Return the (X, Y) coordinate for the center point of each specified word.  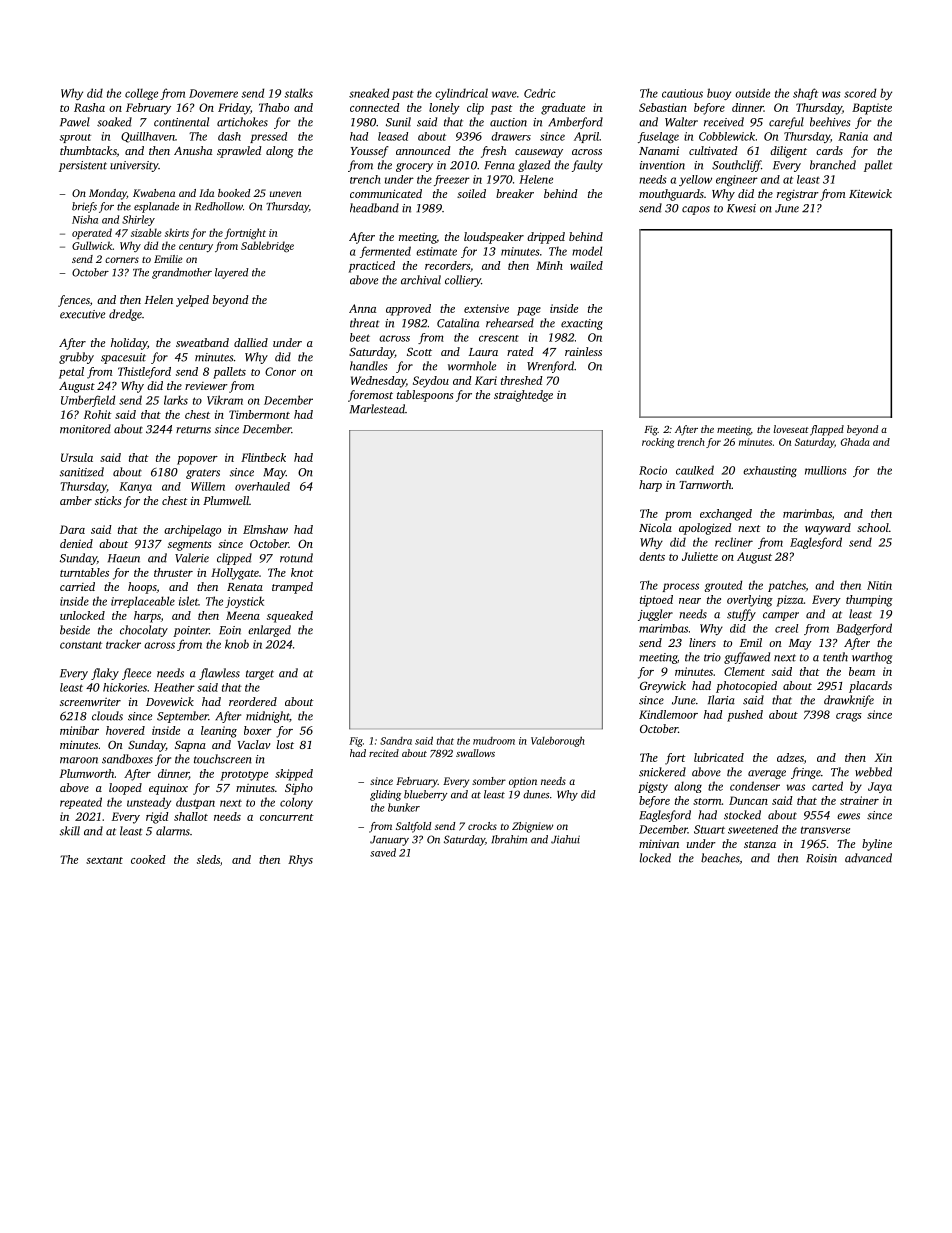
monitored (85, 429)
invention (662, 165)
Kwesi (741, 208)
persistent (83, 166)
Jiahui (565, 839)
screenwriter (90, 702)
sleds (208, 859)
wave (504, 94)
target (260, 675)
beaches (720, 858)
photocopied (746, 687)
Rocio (653, 470)
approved (408, 310)
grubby (76, 358)
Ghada (855, 442)
